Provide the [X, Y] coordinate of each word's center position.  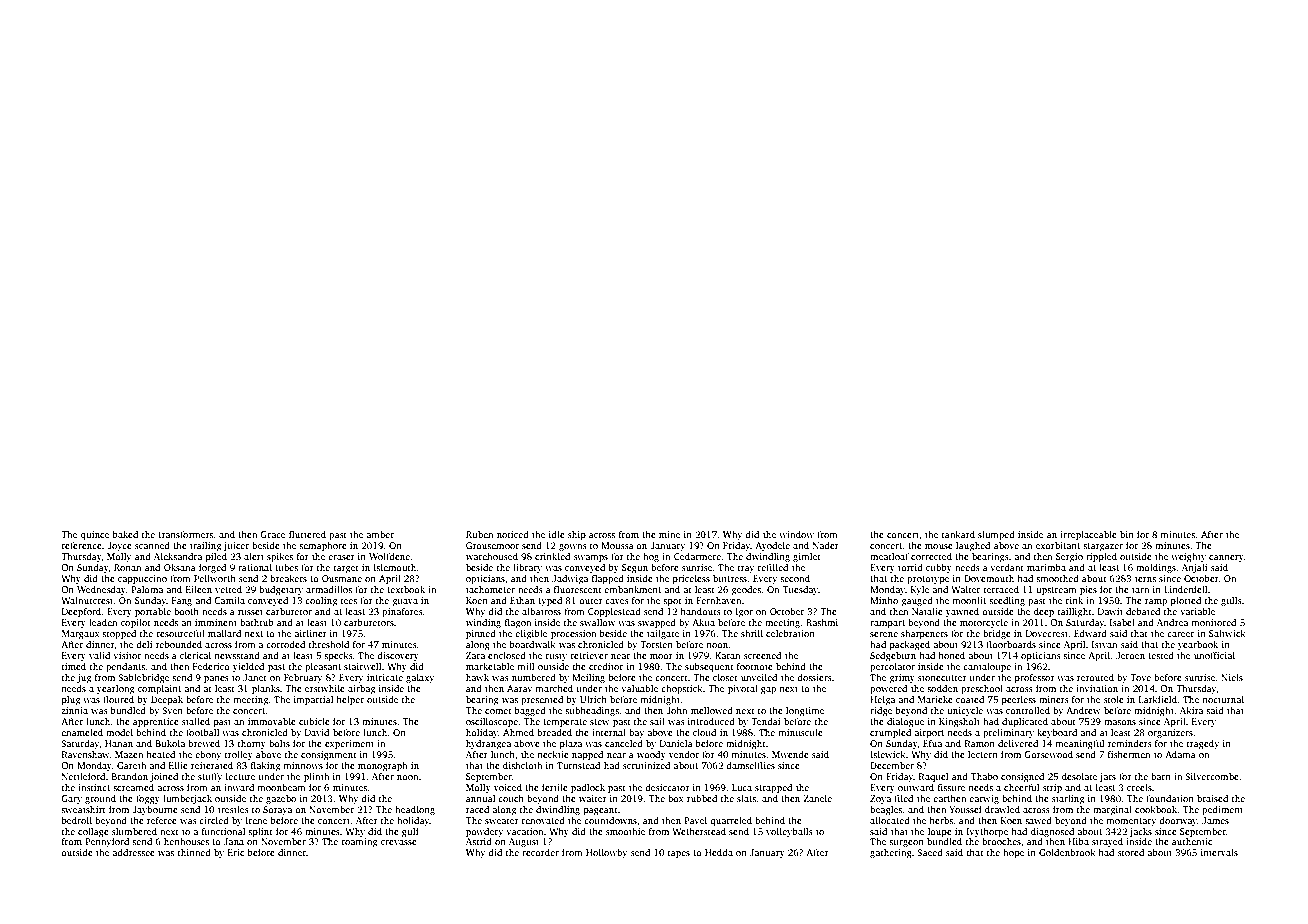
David [317, 732]
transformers [185, 534]
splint [260, 832]
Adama [1180, 754]
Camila [229, 600]
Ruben [479, 534]
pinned [481, 634]
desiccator [667, 787]
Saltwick [1227, 633]
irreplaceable [1088, 535]
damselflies [750, 765]
